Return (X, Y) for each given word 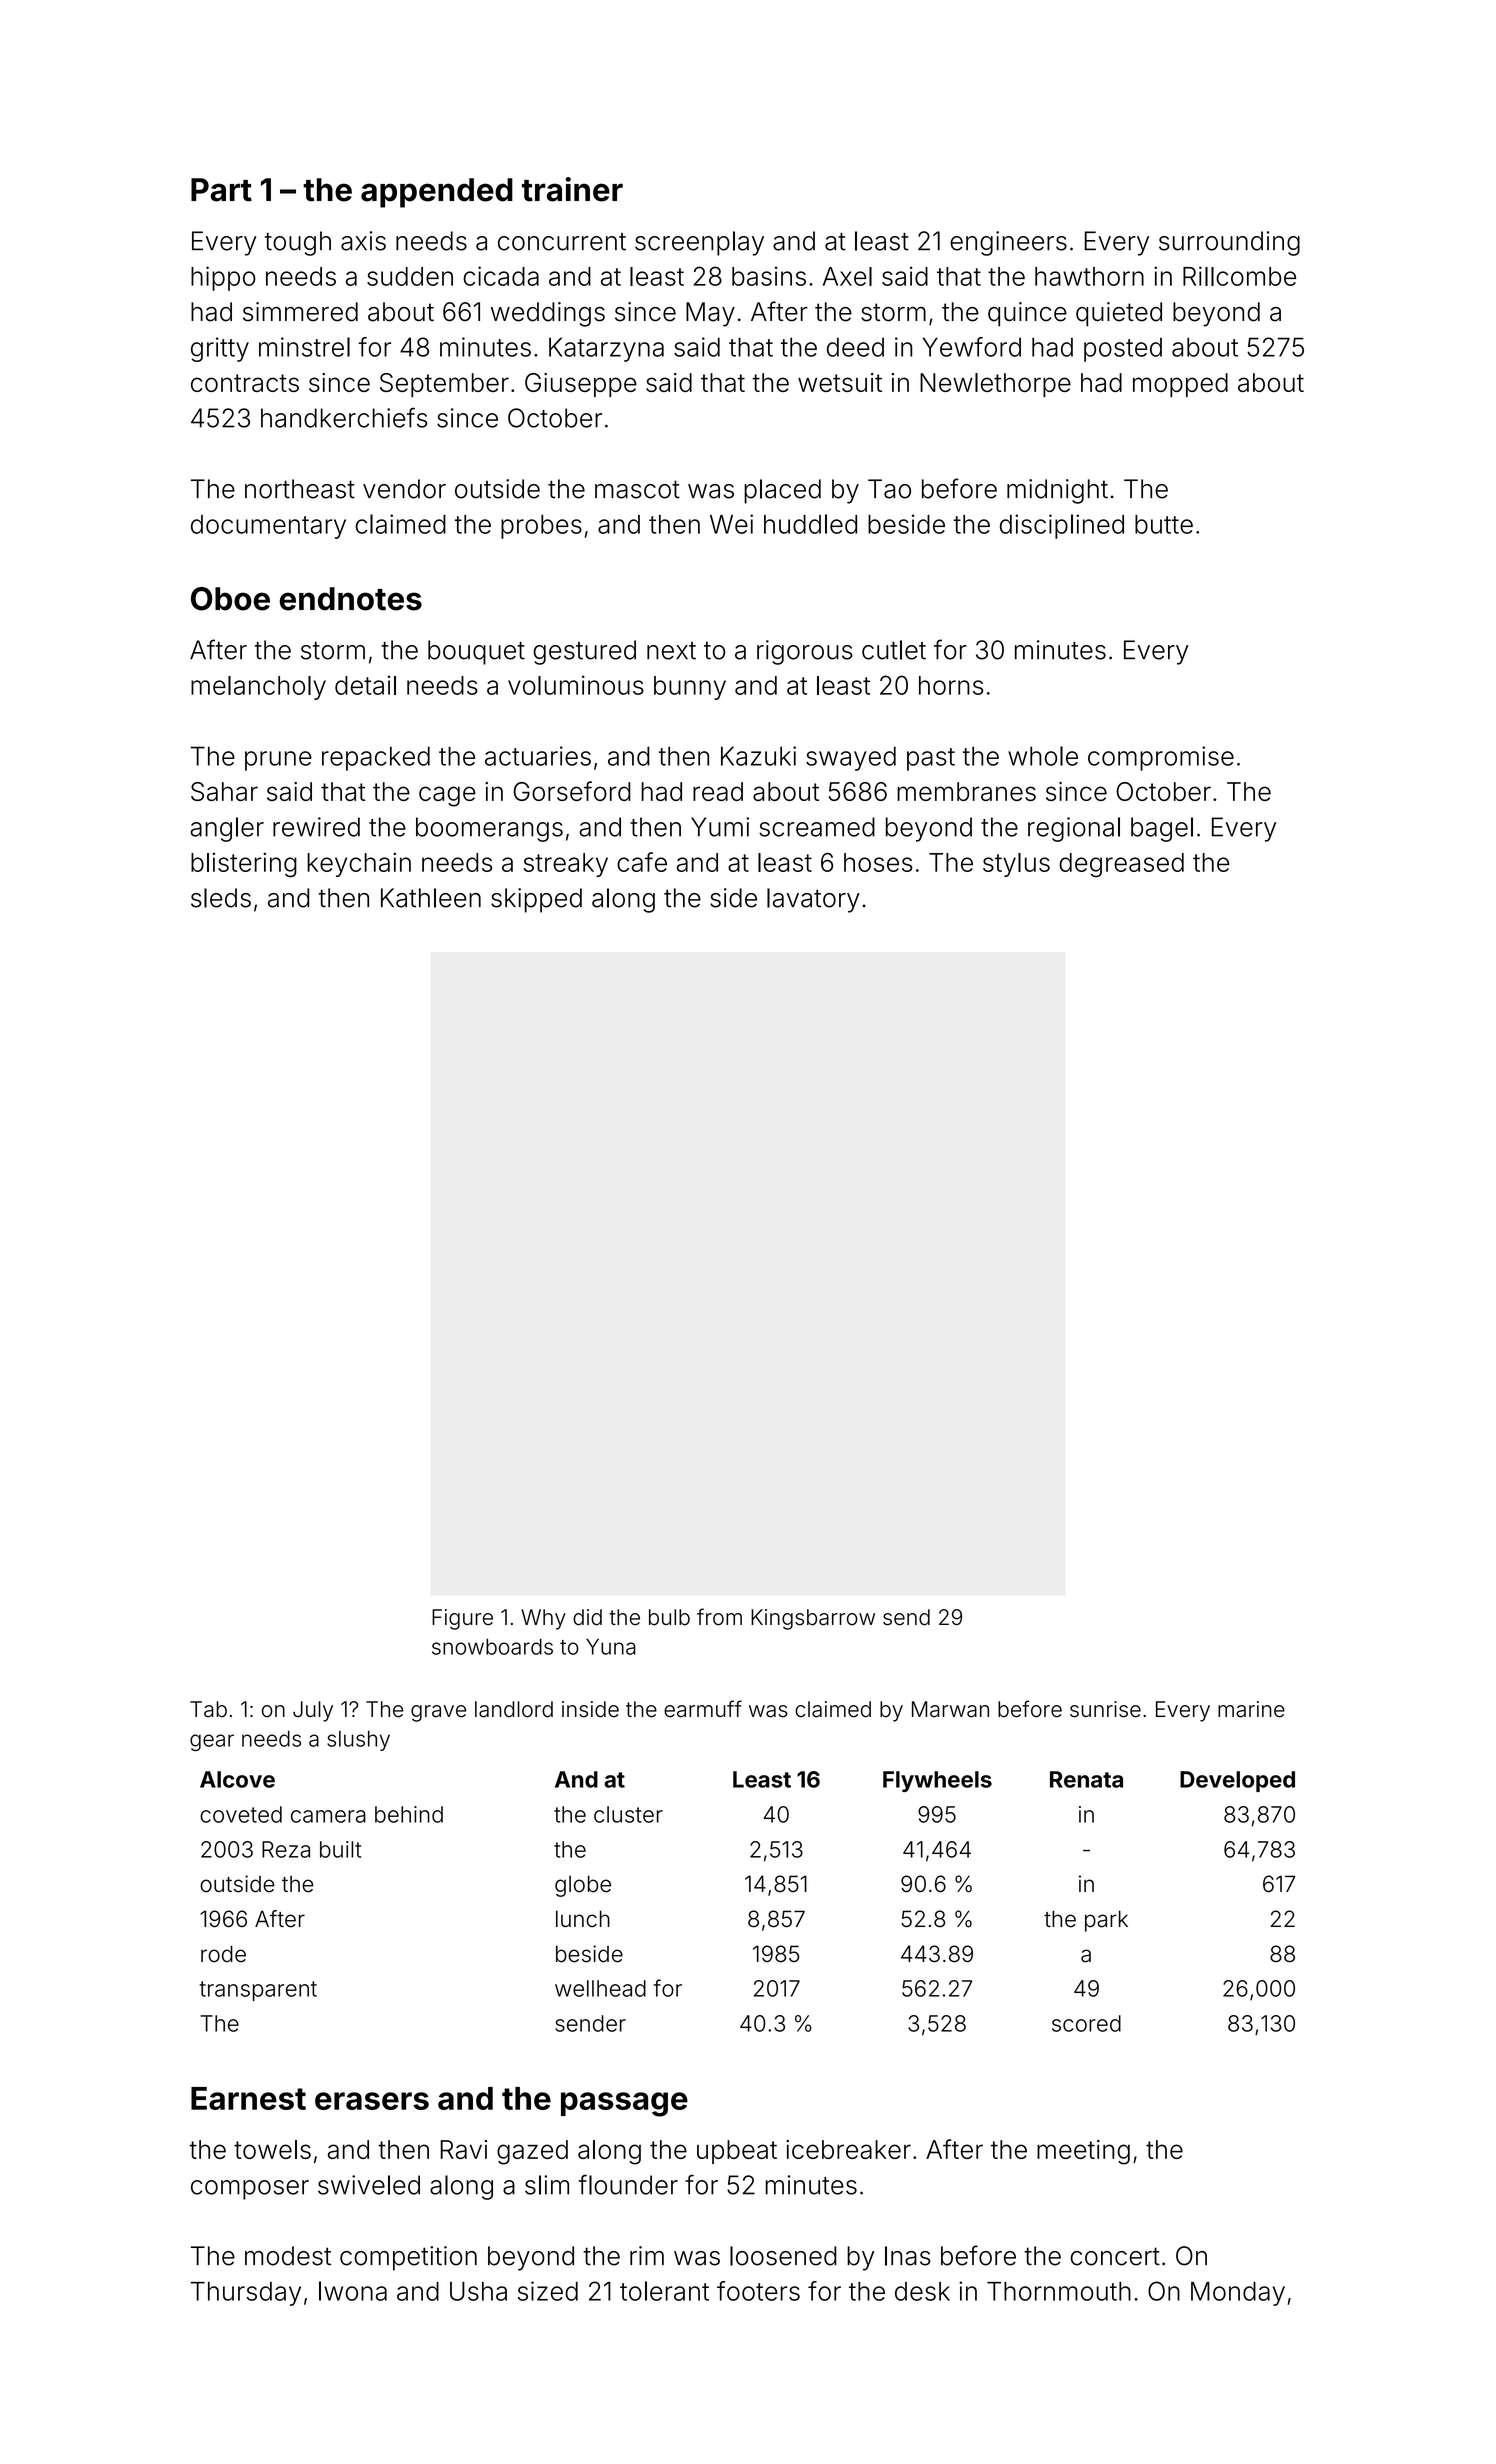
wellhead (600, 1988)
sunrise (1105, 1709)
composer (250, 2190)
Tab (208, 1709)
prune (278, 761)
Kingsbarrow (813, 1619)
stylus (1016, 865)
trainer (572, 189)
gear (212, 1742)
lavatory (813, 900)
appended (437, 193)
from (719, 1617)
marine (1251, 1709)
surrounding (1229, 243)
